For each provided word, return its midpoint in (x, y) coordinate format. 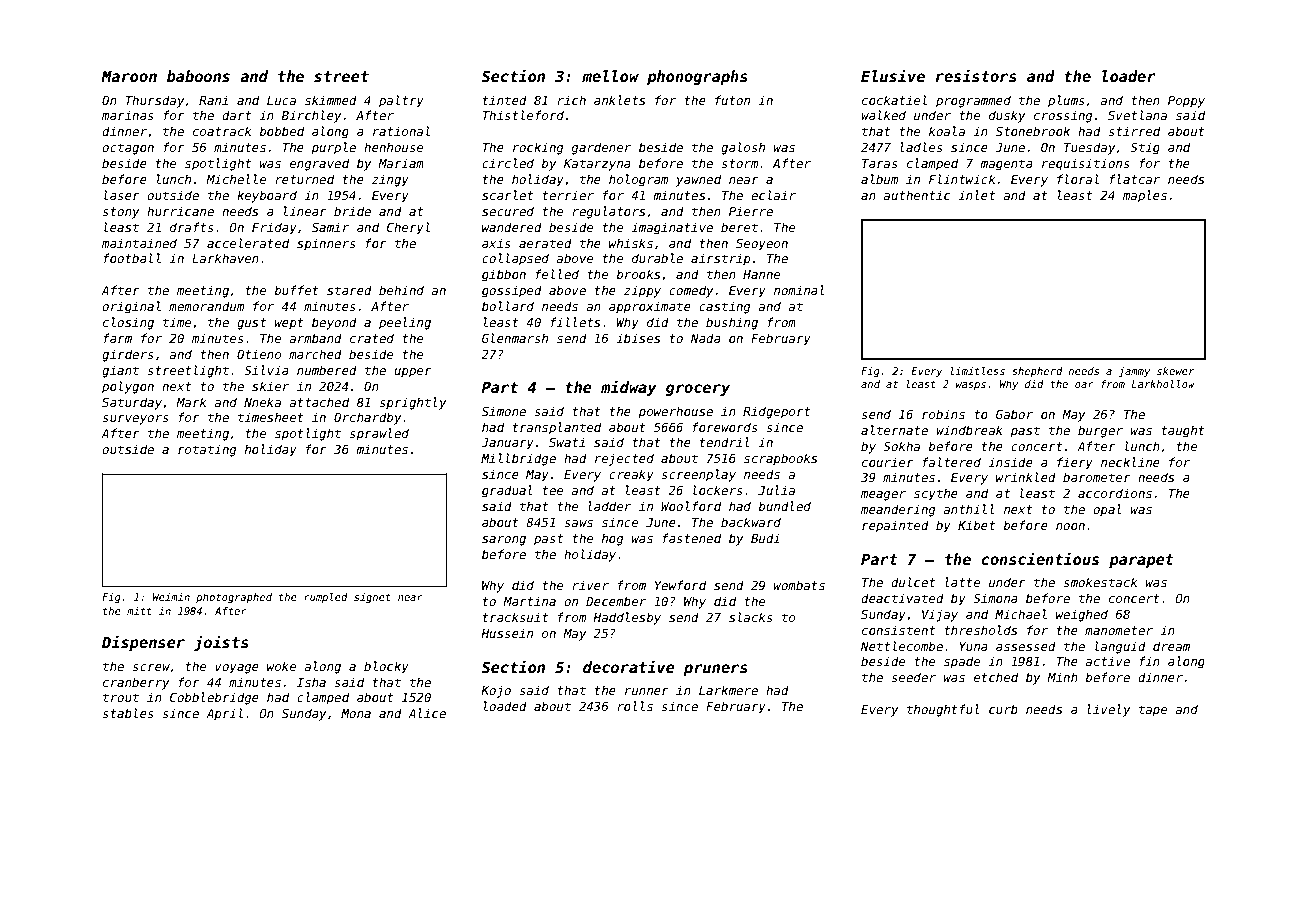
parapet (1141, 561)
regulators (608, 212)
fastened (691, 538)
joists (221, 643)
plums (1066, 101)
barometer (1097, 477)
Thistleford (523, 115)
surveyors (135, 420)
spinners (326, 244)
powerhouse (676, 412)
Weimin (171, 597)
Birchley (311, 116)
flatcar (1134, 179)
